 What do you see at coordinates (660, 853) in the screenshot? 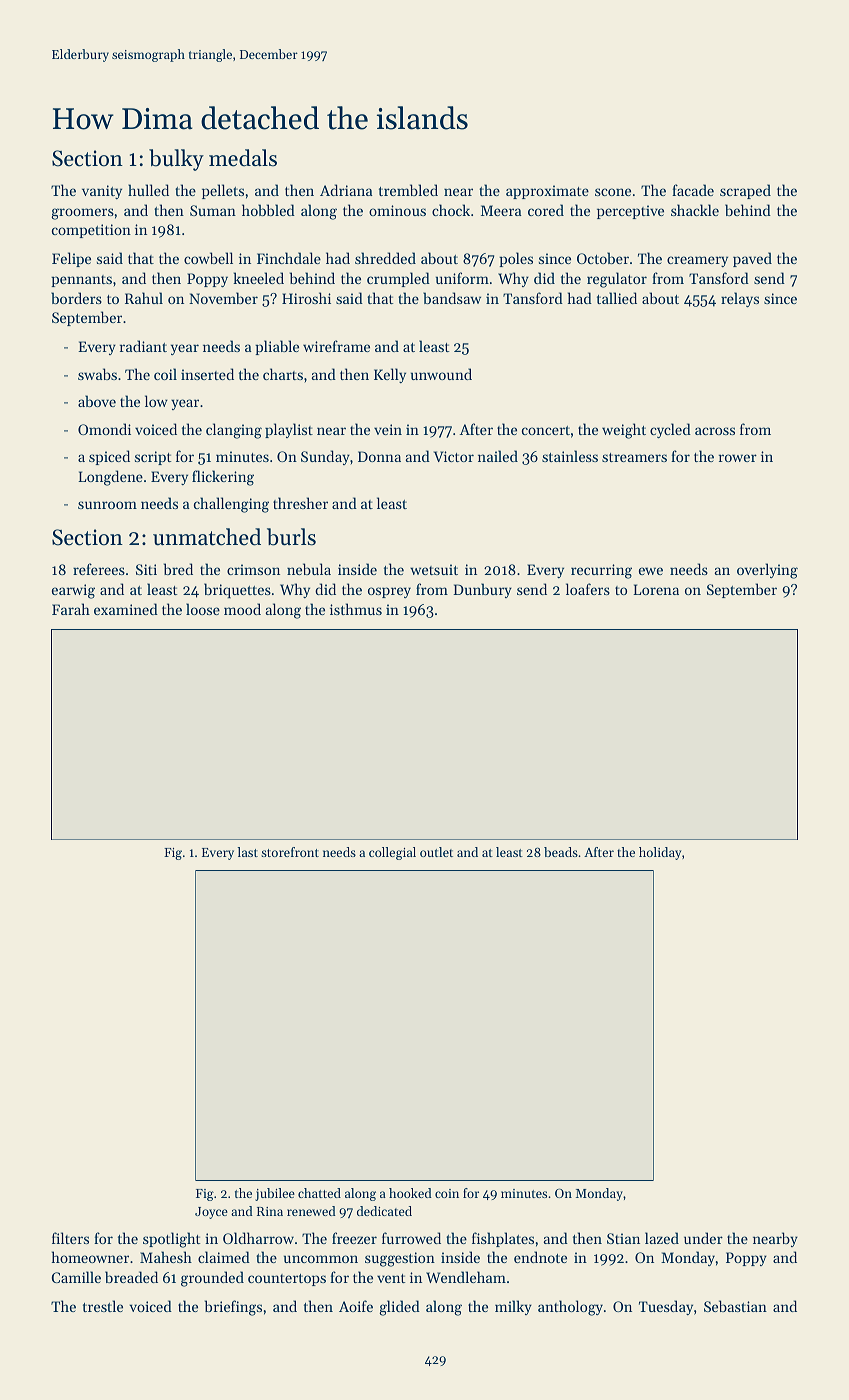
I see `holiday` at bounding box center [660, 853].
